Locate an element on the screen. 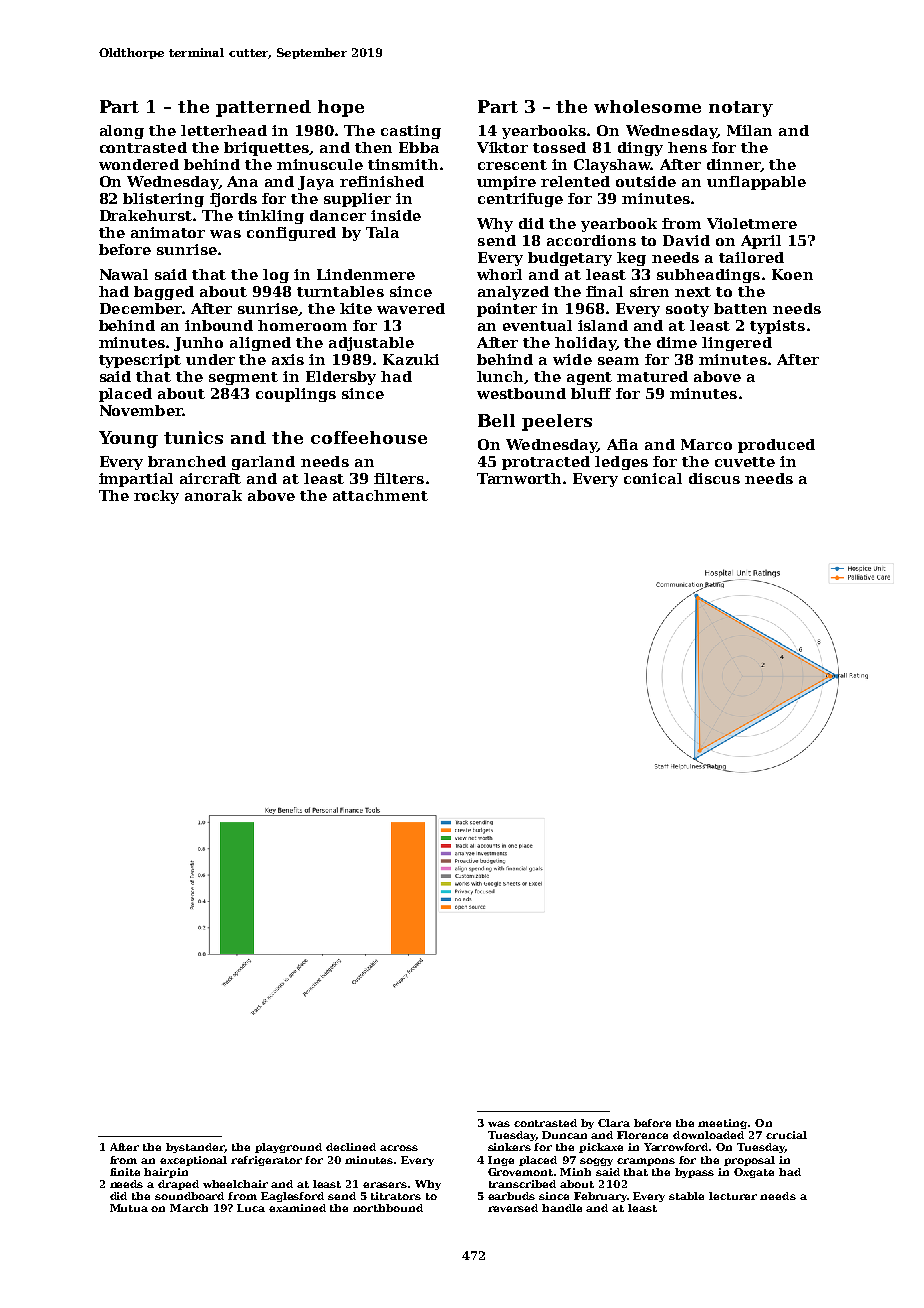  Drakehurst is located at coordinates (146, 215).
